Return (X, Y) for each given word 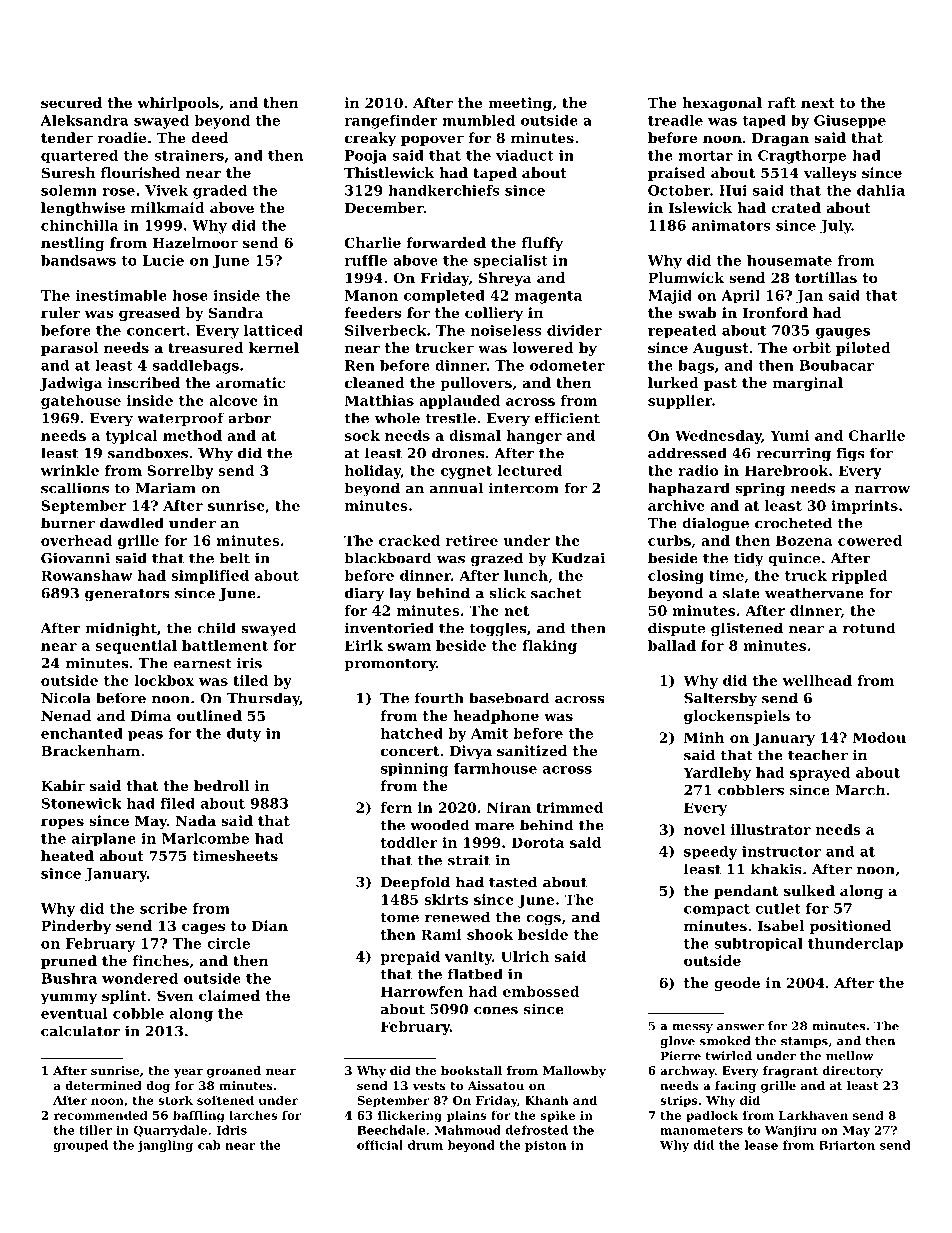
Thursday (263, 699)
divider (574, 330)
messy (692, 1028)
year (188, 1073)
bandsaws (78, 260)
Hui (733, 190)
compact (717, 910)
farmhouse (495, 768)
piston (545, 1146)
